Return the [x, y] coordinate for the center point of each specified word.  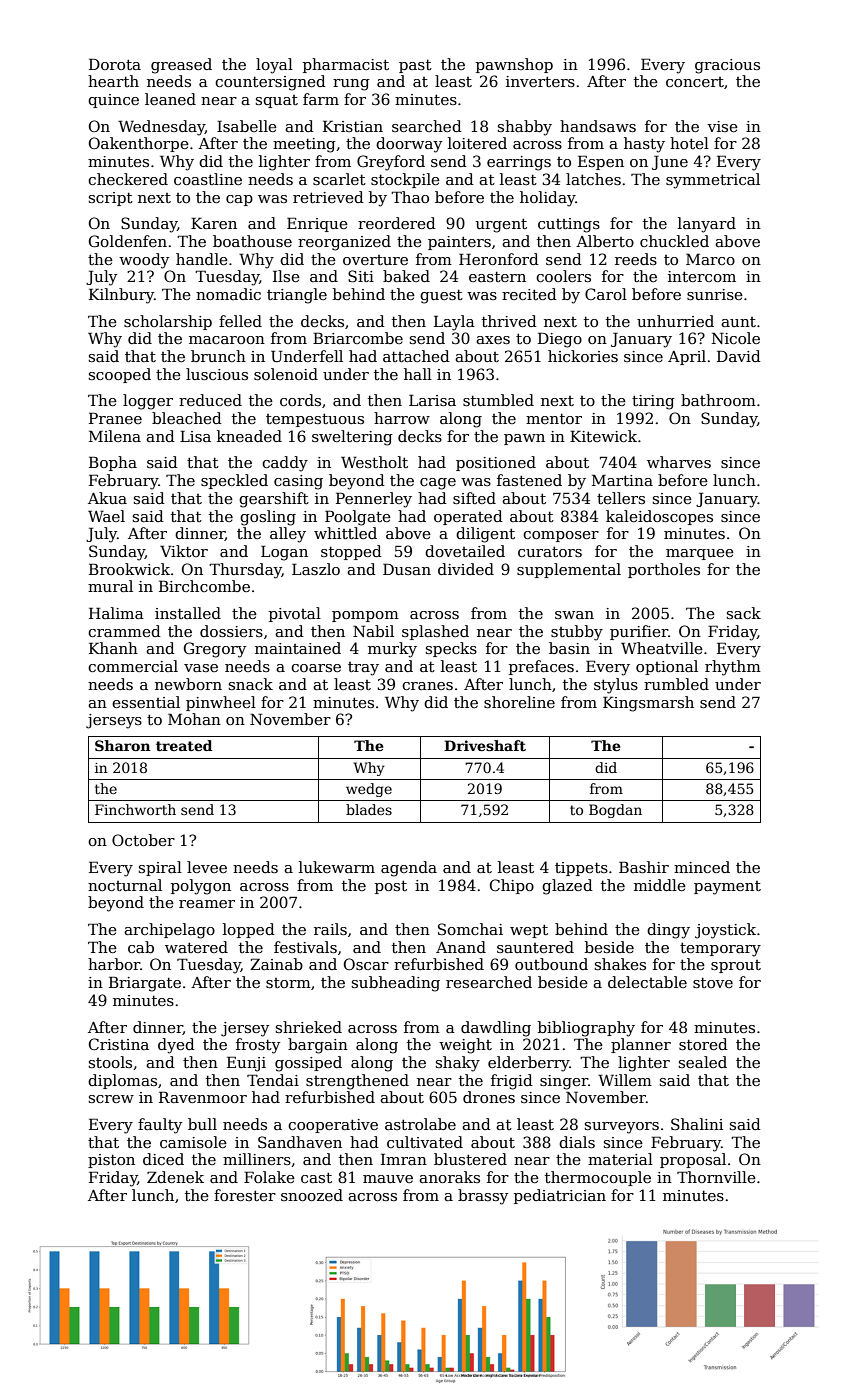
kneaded [249, 436]
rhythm [733, 668]
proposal [693, 1160]
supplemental [569, 570]
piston [111, 1161]
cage [438, 484]
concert [695, 82]
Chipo [512, 886]
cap [239, 200]
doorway [409, 145]
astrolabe [420, 1124]
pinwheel [221, 703]
